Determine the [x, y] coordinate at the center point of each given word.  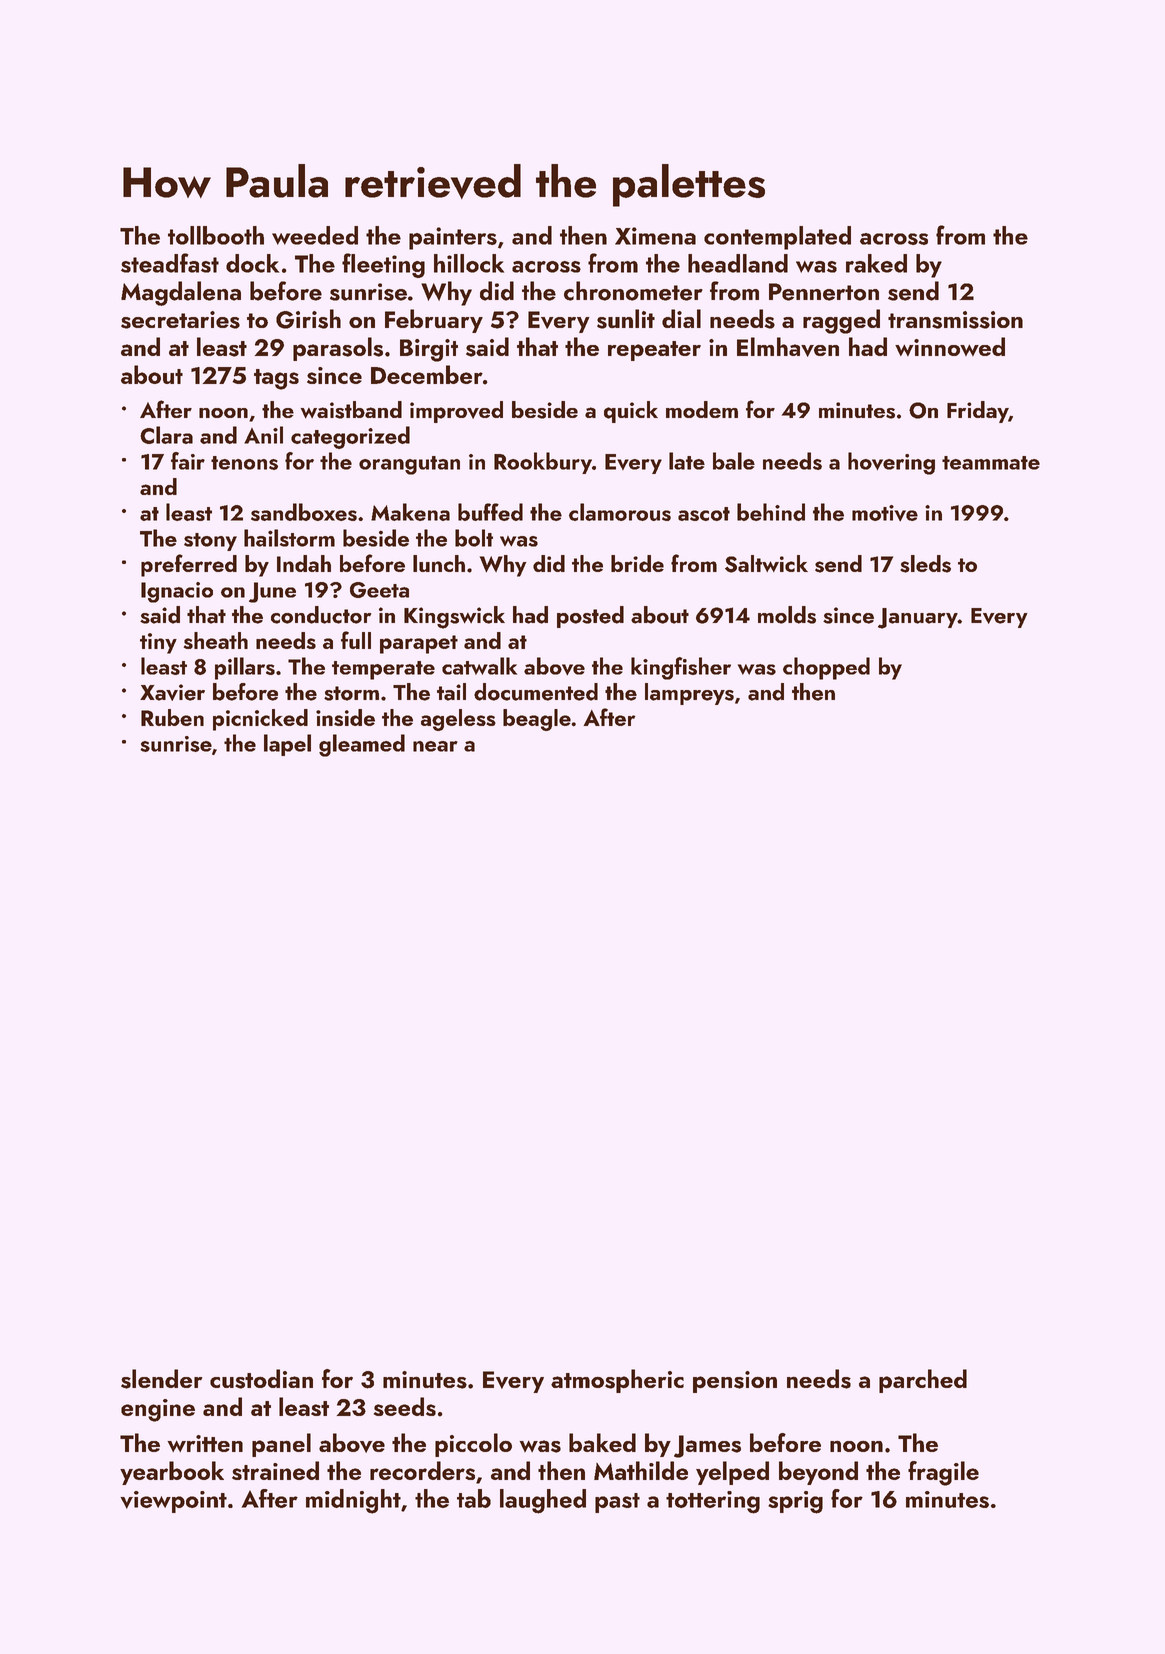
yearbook [172, 1473]
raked [876, 263]
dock [252, 263]
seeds [405, 1406]
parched [923, 1381]
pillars [245, 668]
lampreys [689, 694]
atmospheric [617, 1381]
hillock [469, 263]
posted [590, 617]
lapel [287, 745]
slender [162, 1379]
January [918, 618]
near [435, 746]
